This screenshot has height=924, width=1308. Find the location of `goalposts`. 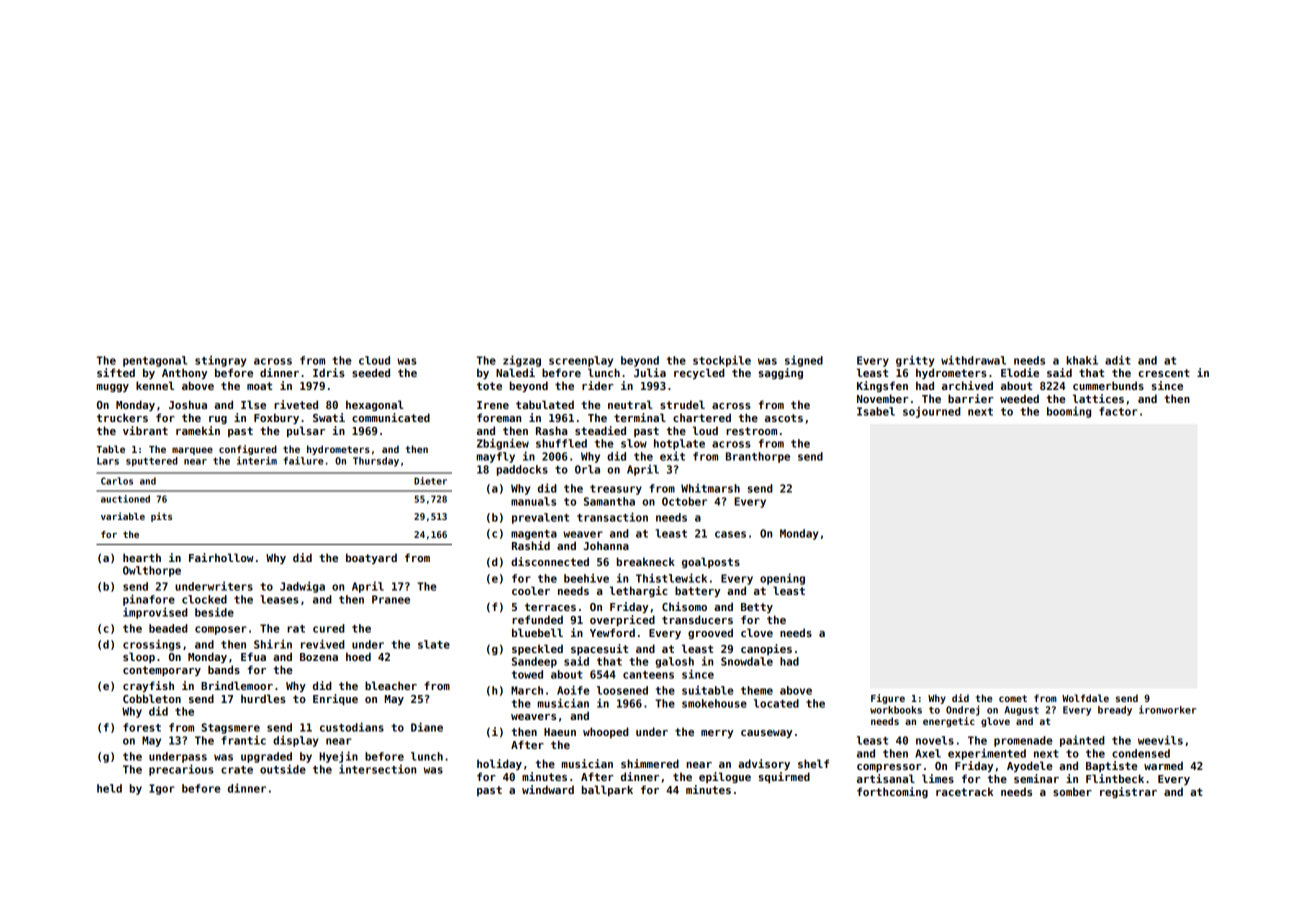

goalposts is located at coordinates (711, 562).
